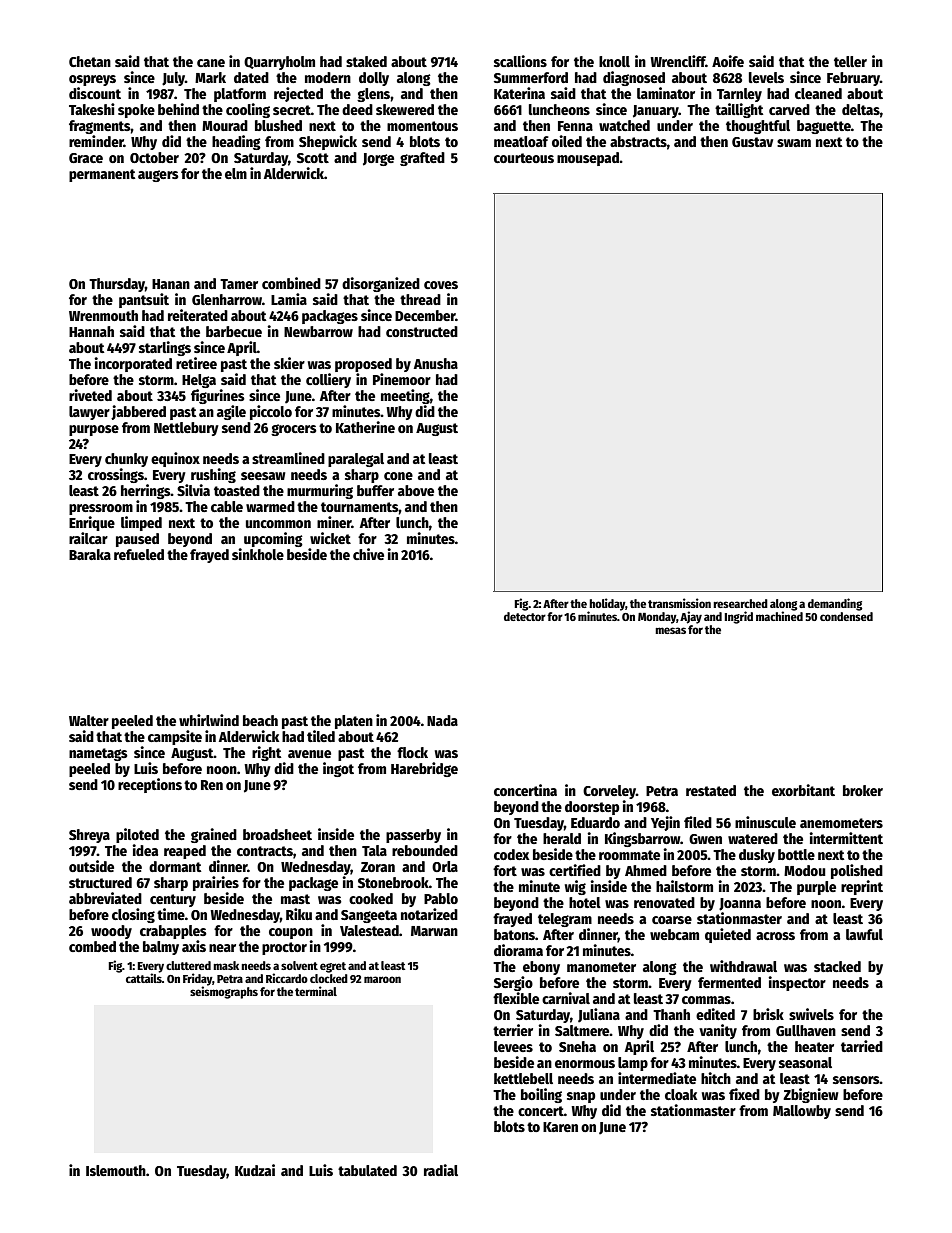  What do you see at coordinates (263, 476) in the screenshot?
I see `seesaw` at bounding box center [263, 476].
